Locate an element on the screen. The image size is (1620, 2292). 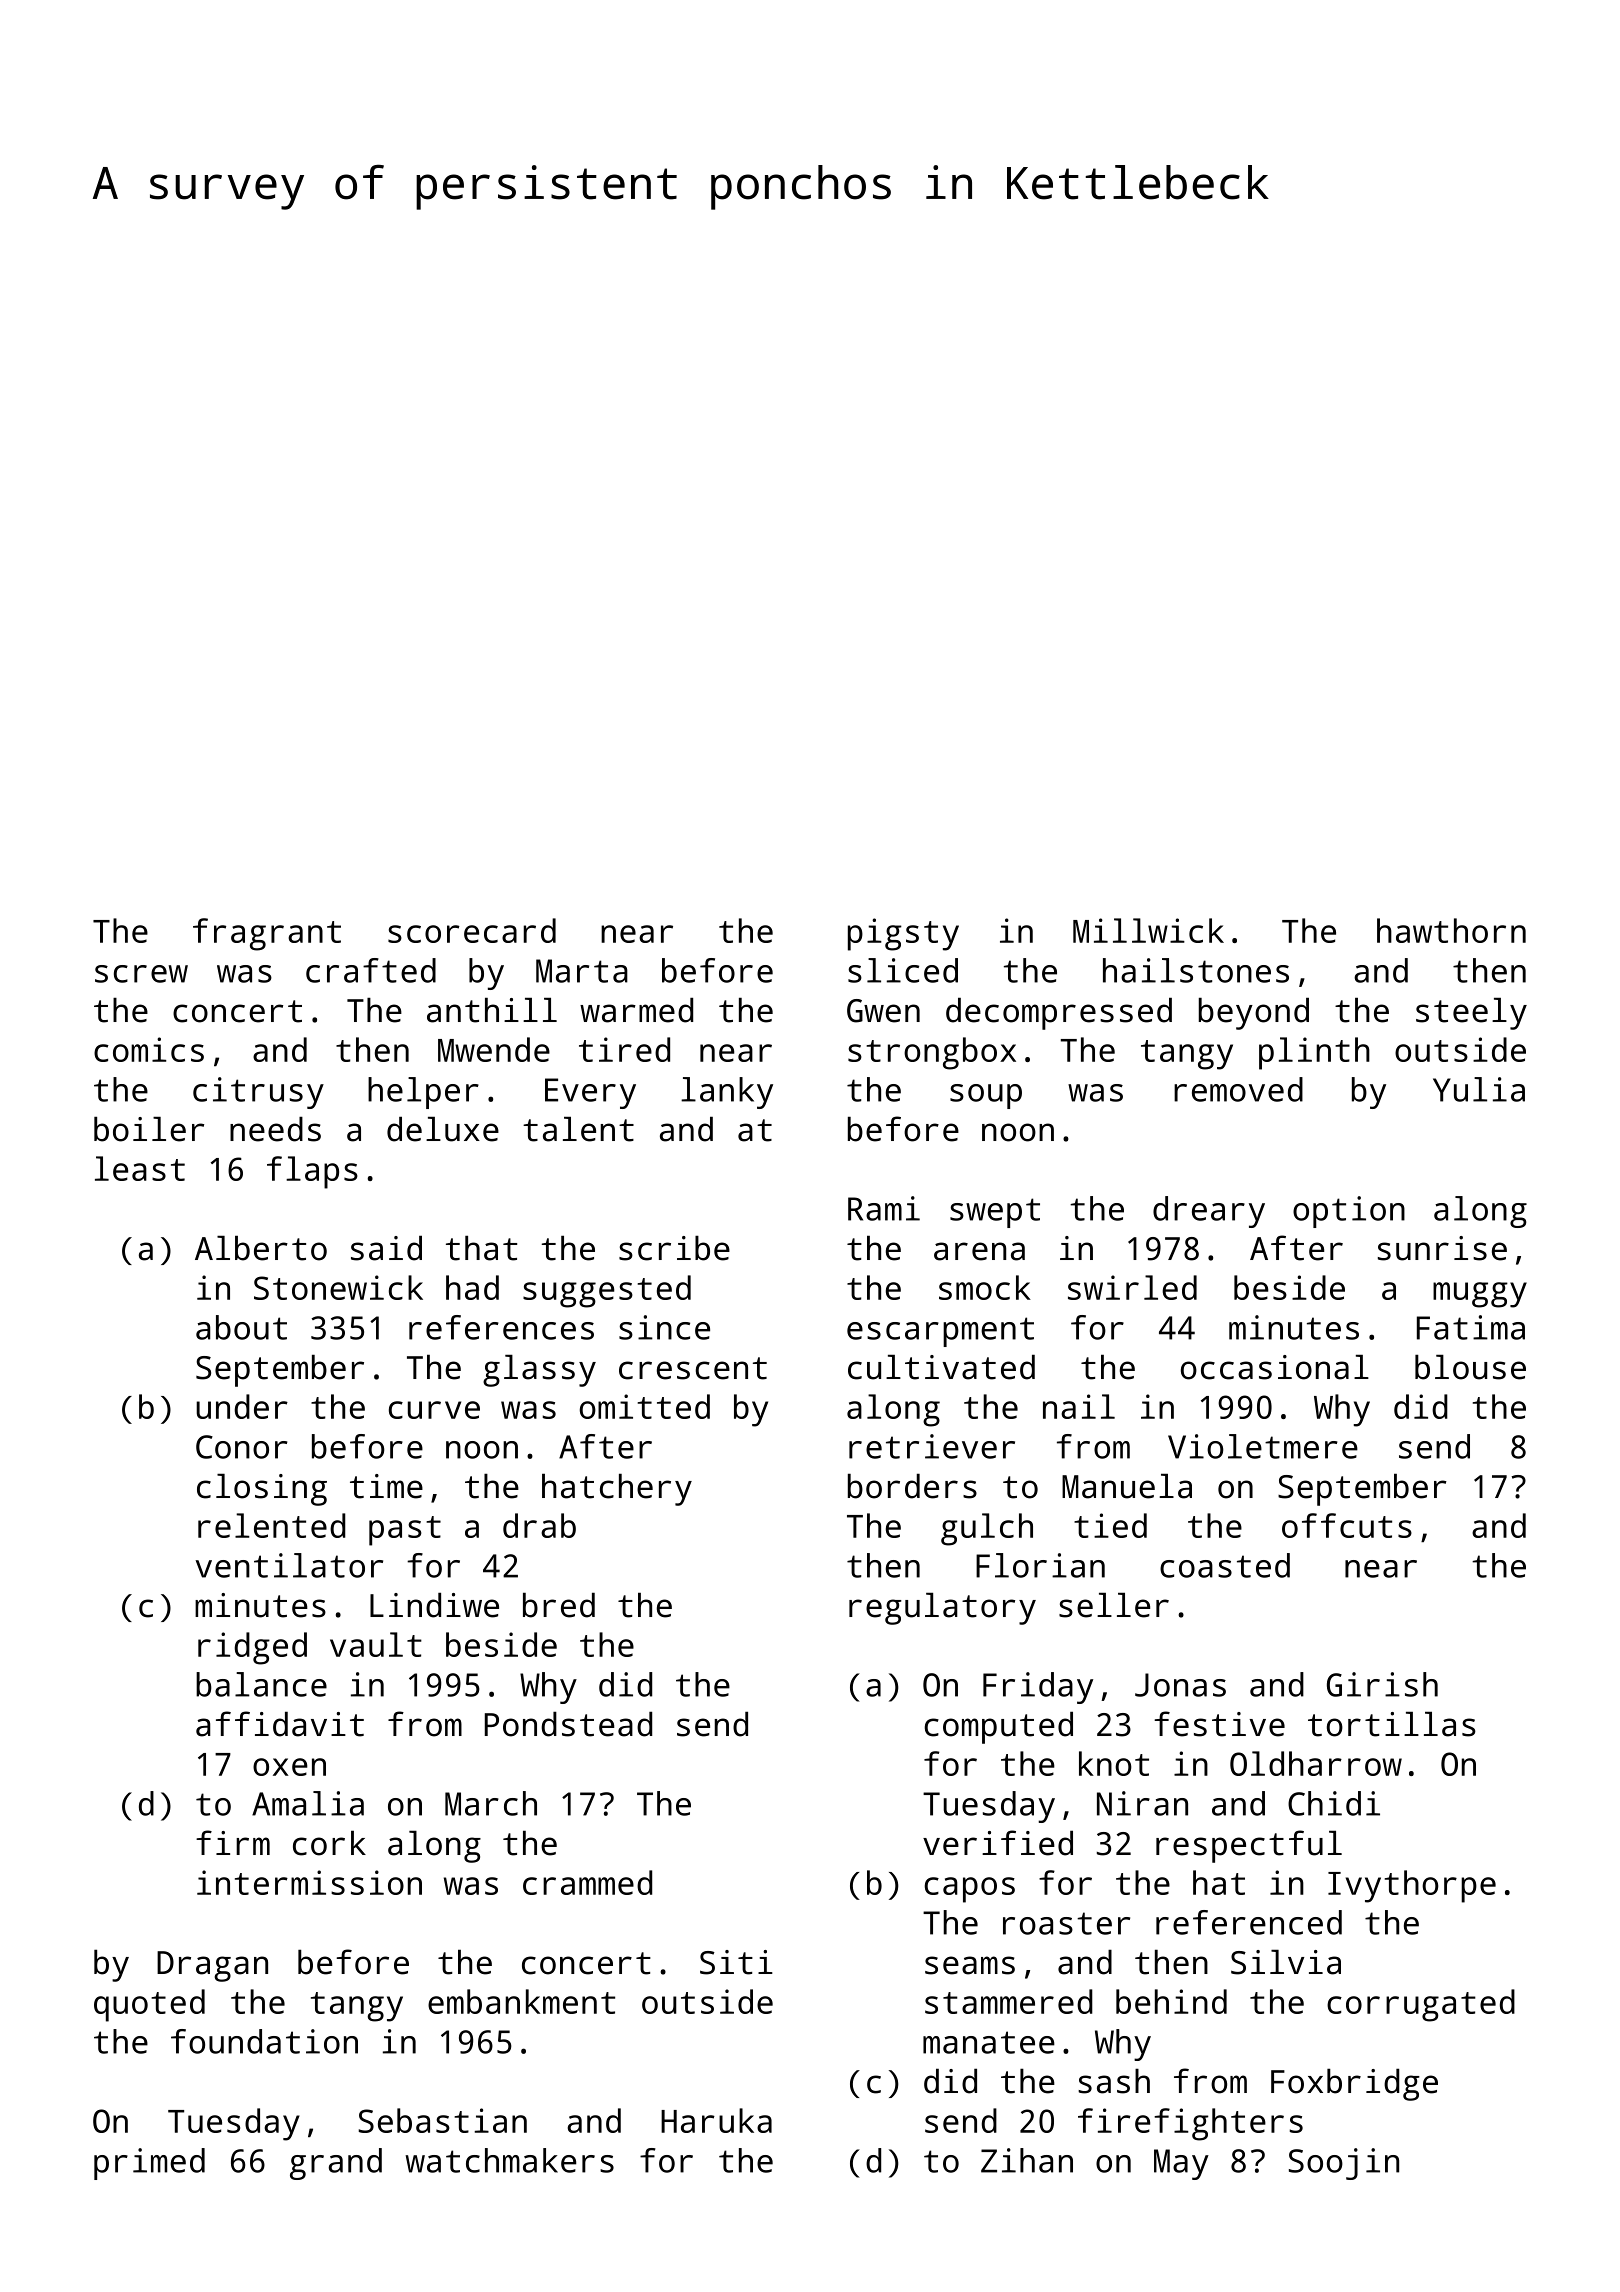
muggy is located at coordinates (1480, 1295).
